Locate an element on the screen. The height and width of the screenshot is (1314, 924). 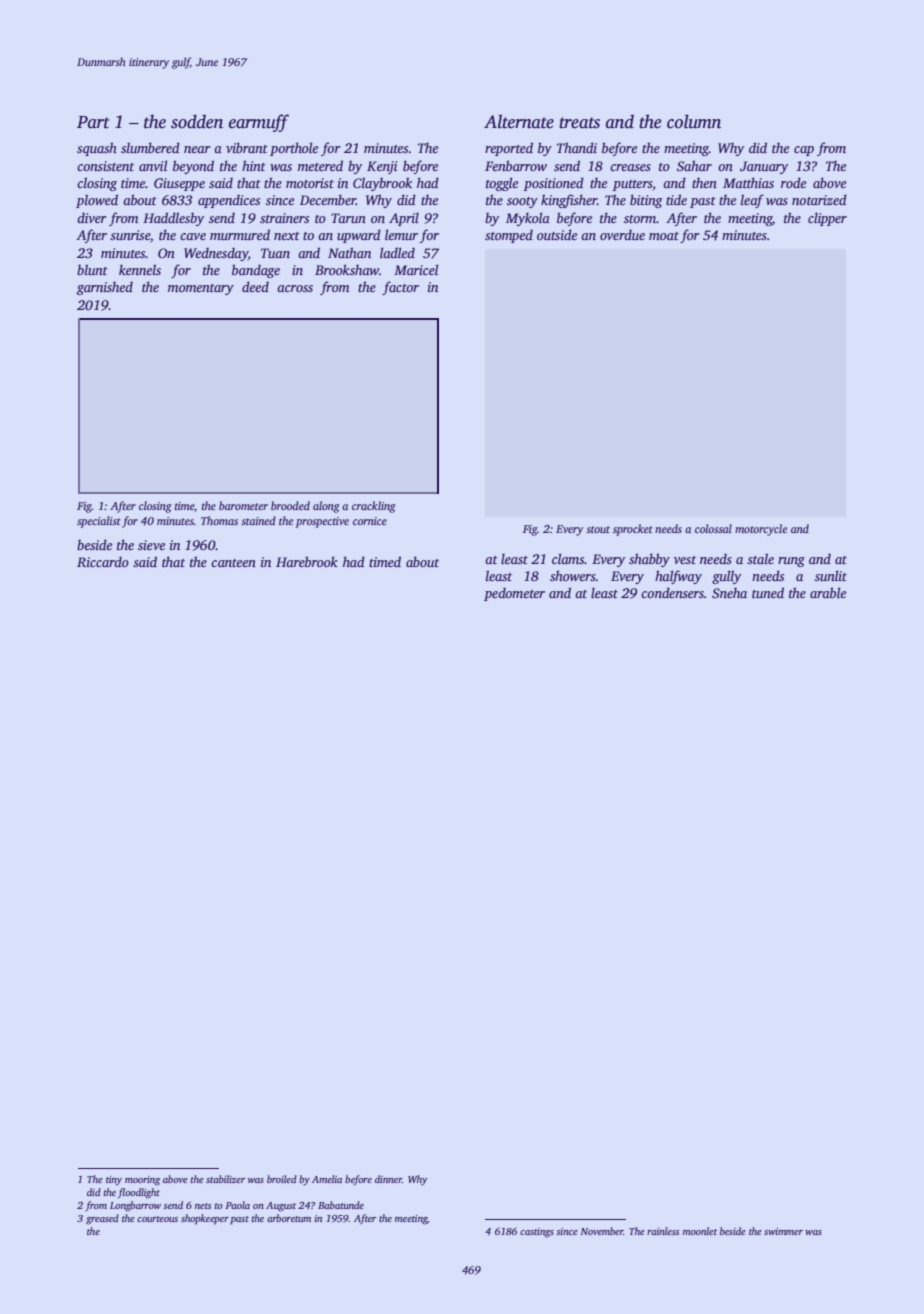
stabilizer is located at coordinates (225, 1179).
